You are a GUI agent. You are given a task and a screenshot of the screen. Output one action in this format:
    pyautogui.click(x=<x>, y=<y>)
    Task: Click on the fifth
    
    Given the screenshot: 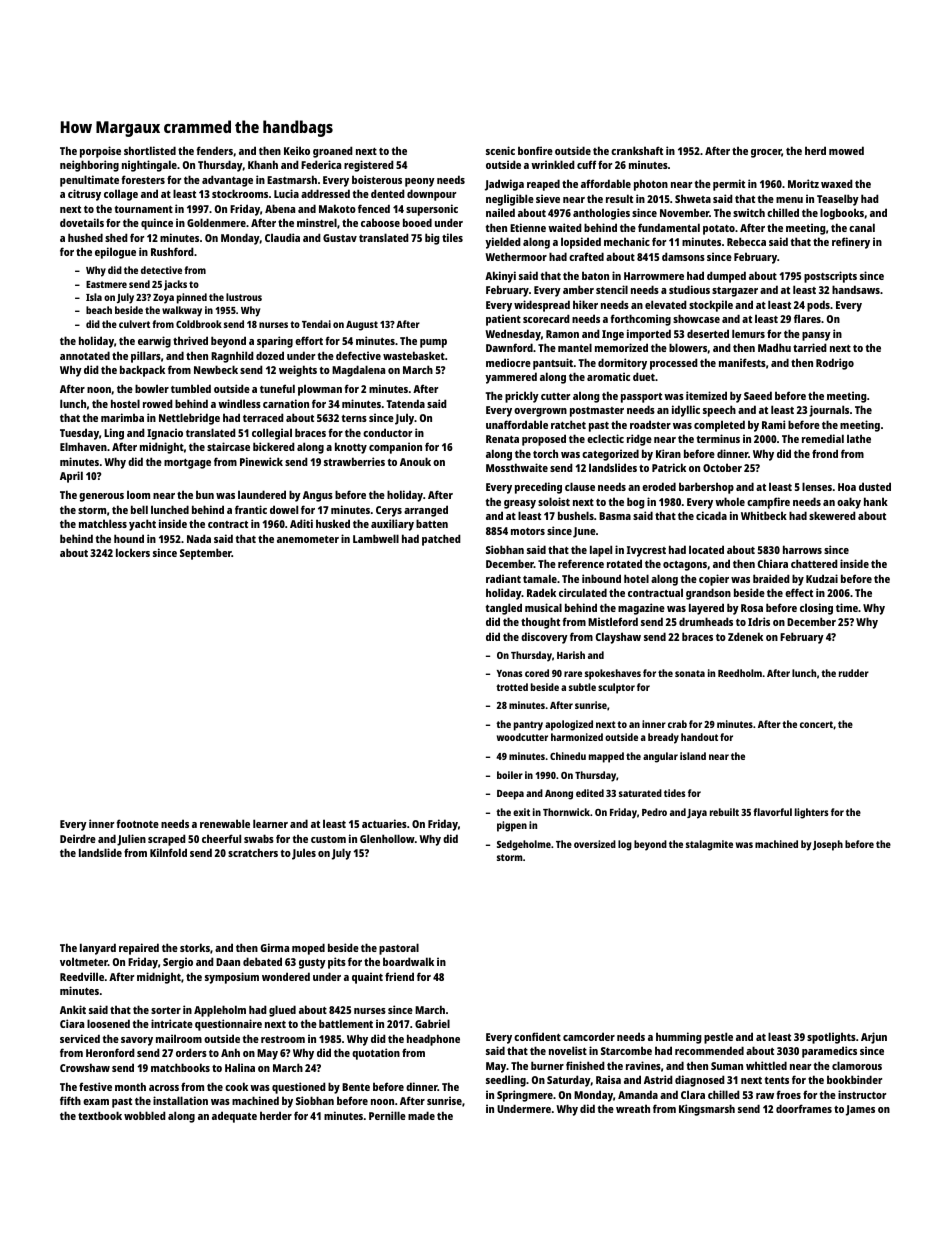 What is the action you would take?
    pyautogui.click(x=70, y=1100)
